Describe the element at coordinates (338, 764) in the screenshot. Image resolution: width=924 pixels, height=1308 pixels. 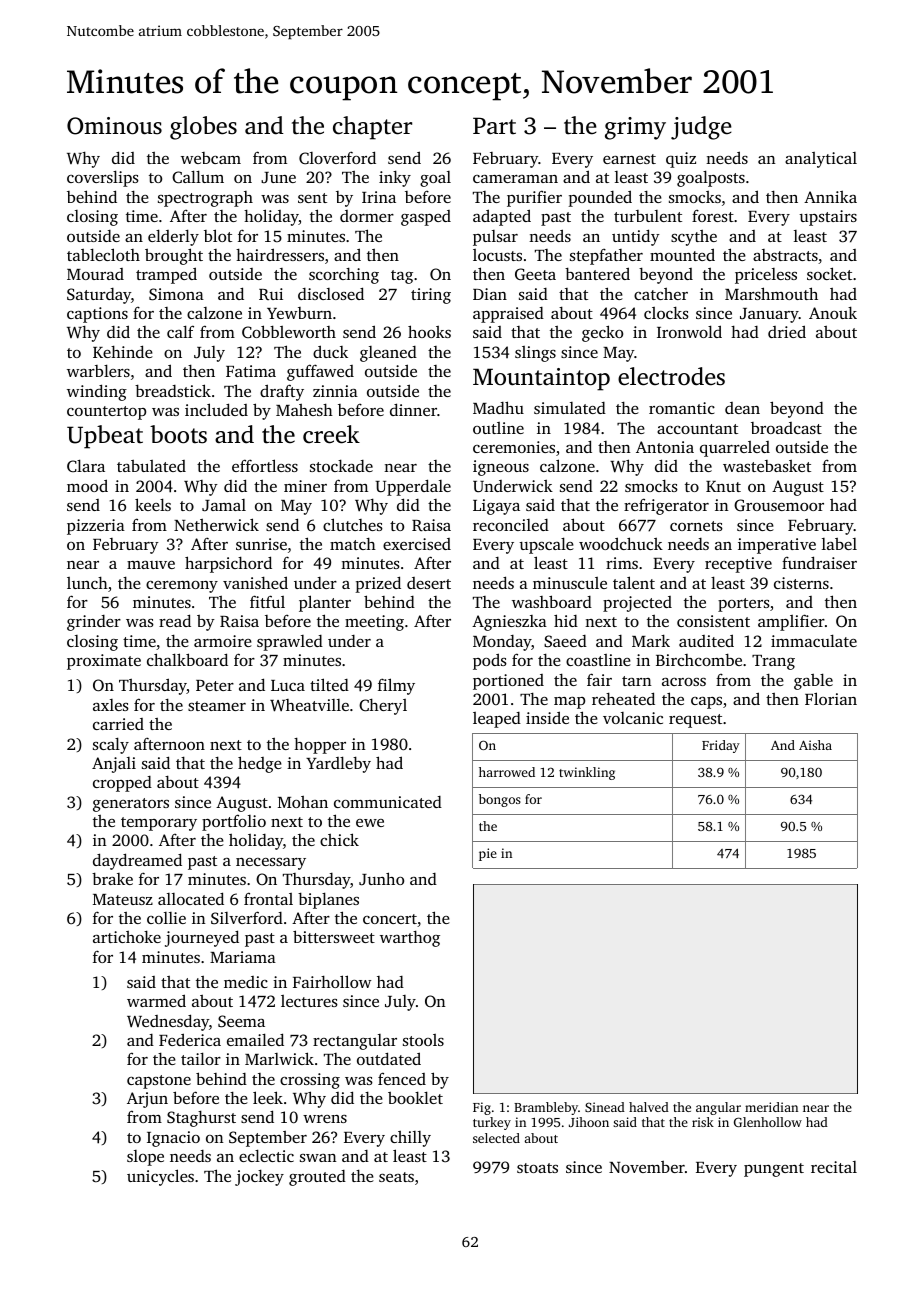
I see `Yardleby` at that location.
